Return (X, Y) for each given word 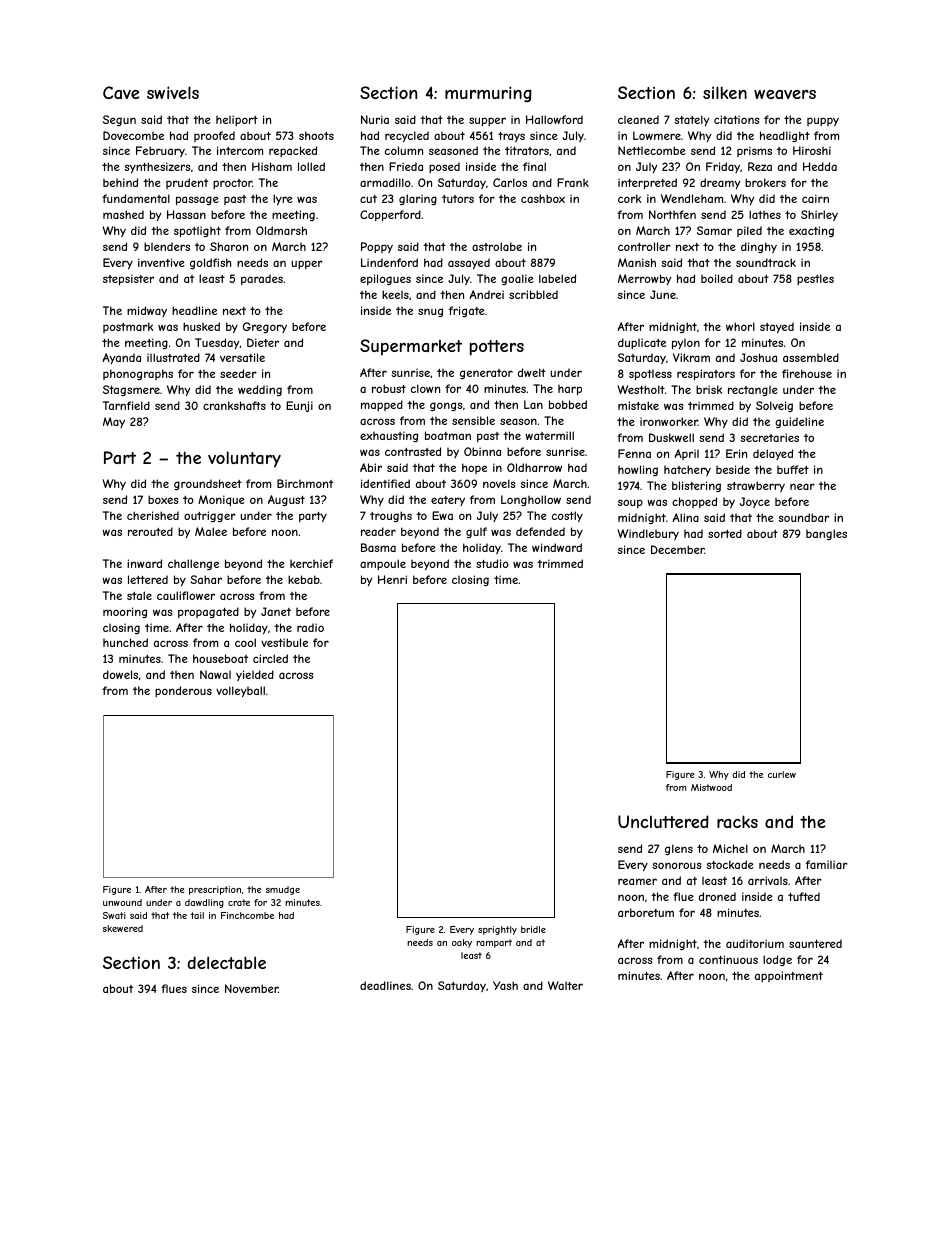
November (252, 988)
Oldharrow (534, 467)
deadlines (385, 985)
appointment (789, 976)
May (114, 422)
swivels (173, 92)
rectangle (753, 391)
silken (725, 92)
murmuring (488, 94)
